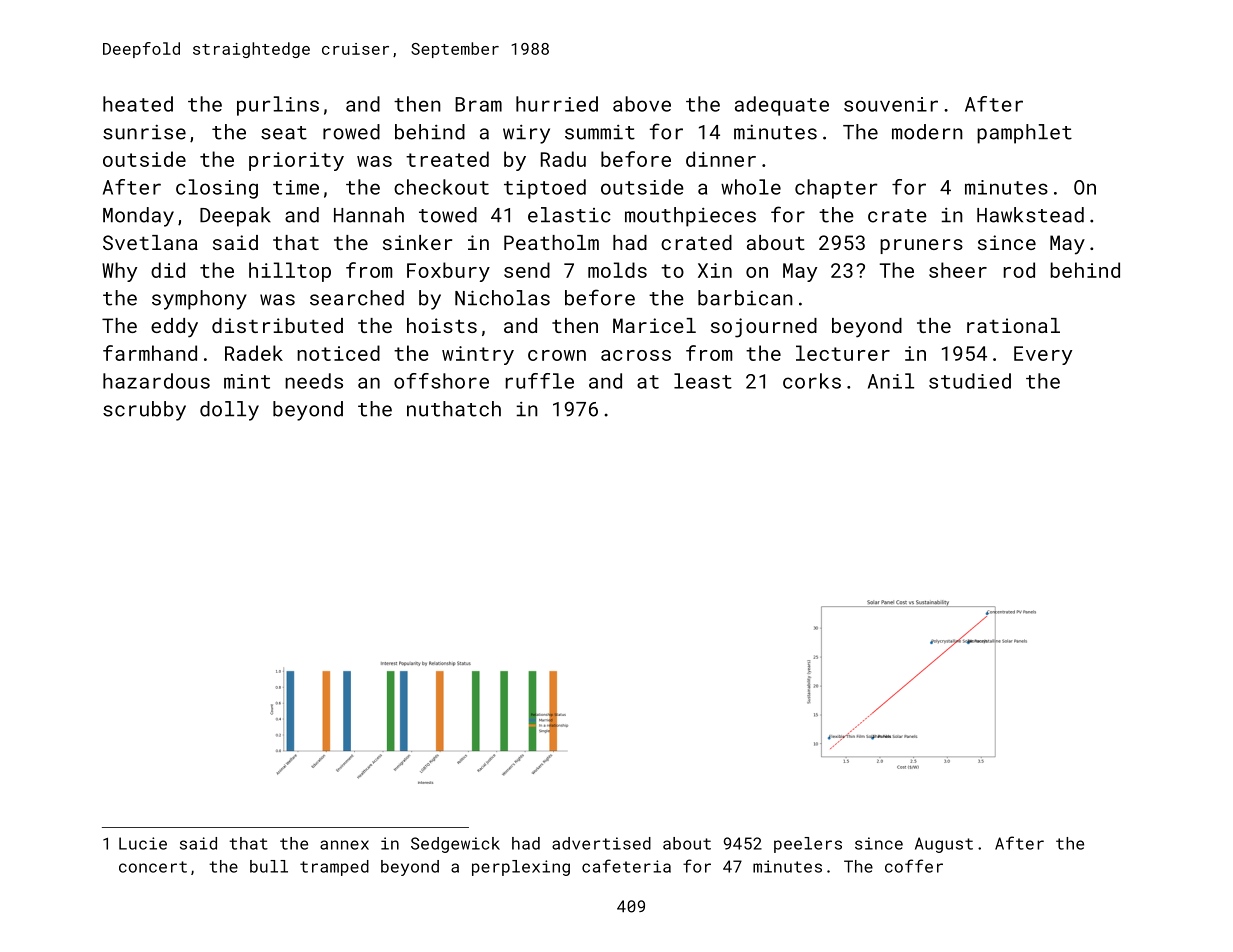  Describe the element at coordinates (601, 843) in the screenshot. I see `advertised` at that location.
